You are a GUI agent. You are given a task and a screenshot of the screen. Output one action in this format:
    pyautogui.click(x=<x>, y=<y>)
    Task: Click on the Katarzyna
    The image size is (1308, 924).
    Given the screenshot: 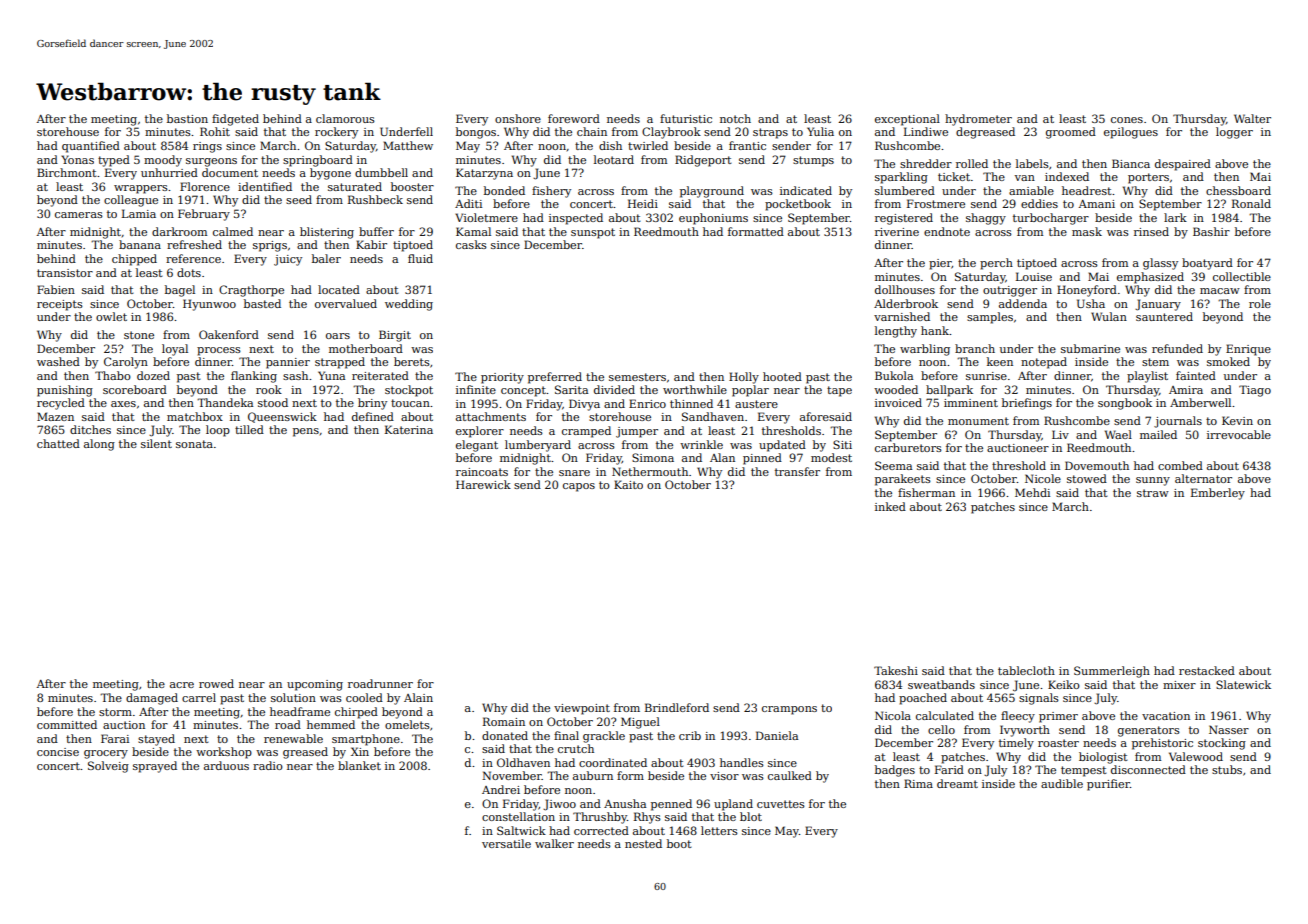 What is the action you would take?
    pyautogui.click(x=484, y=174)
